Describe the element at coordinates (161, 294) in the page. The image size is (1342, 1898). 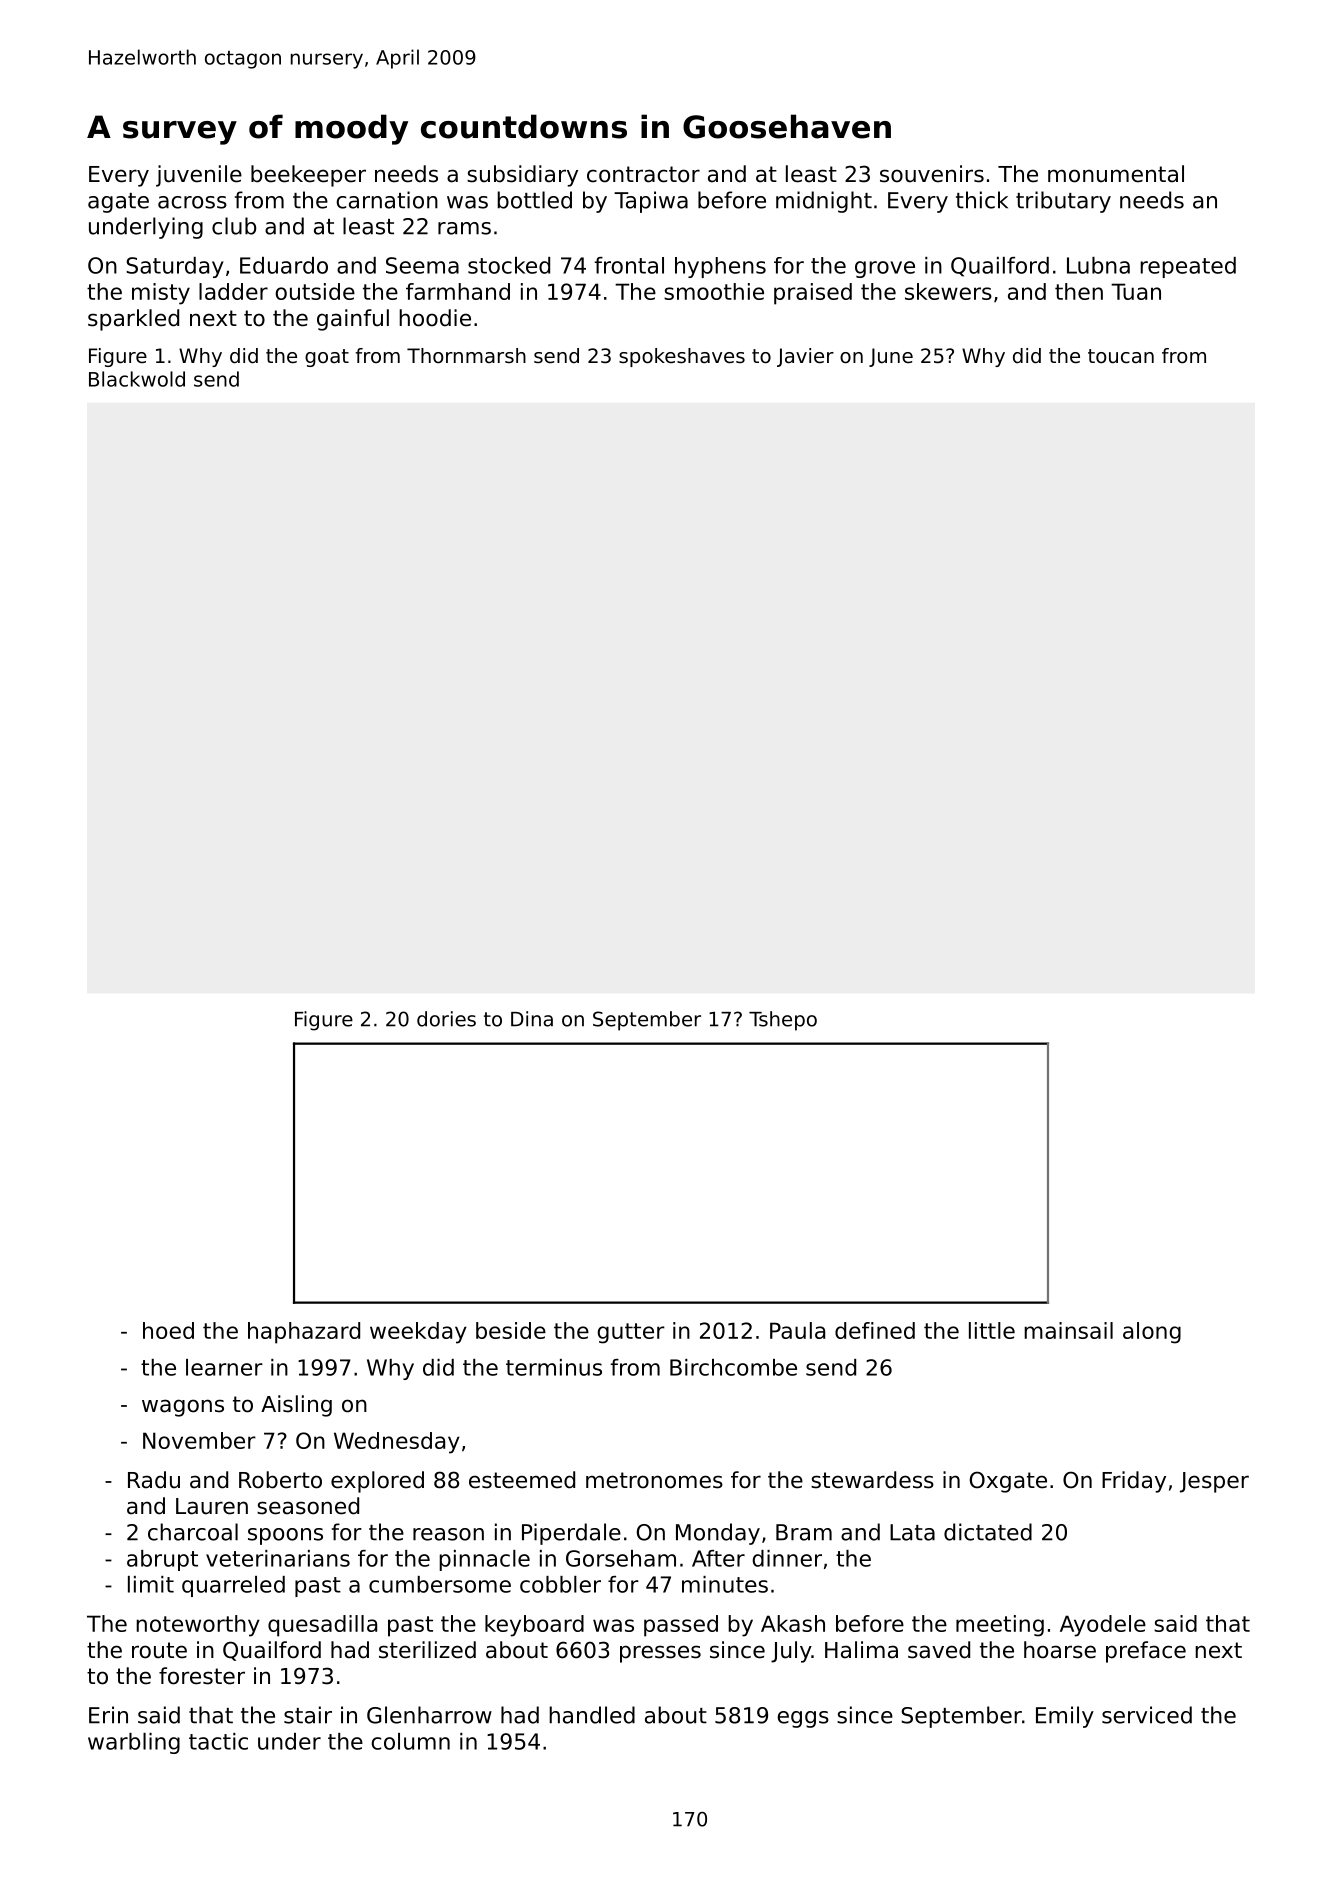
I see `misty` at that location.
